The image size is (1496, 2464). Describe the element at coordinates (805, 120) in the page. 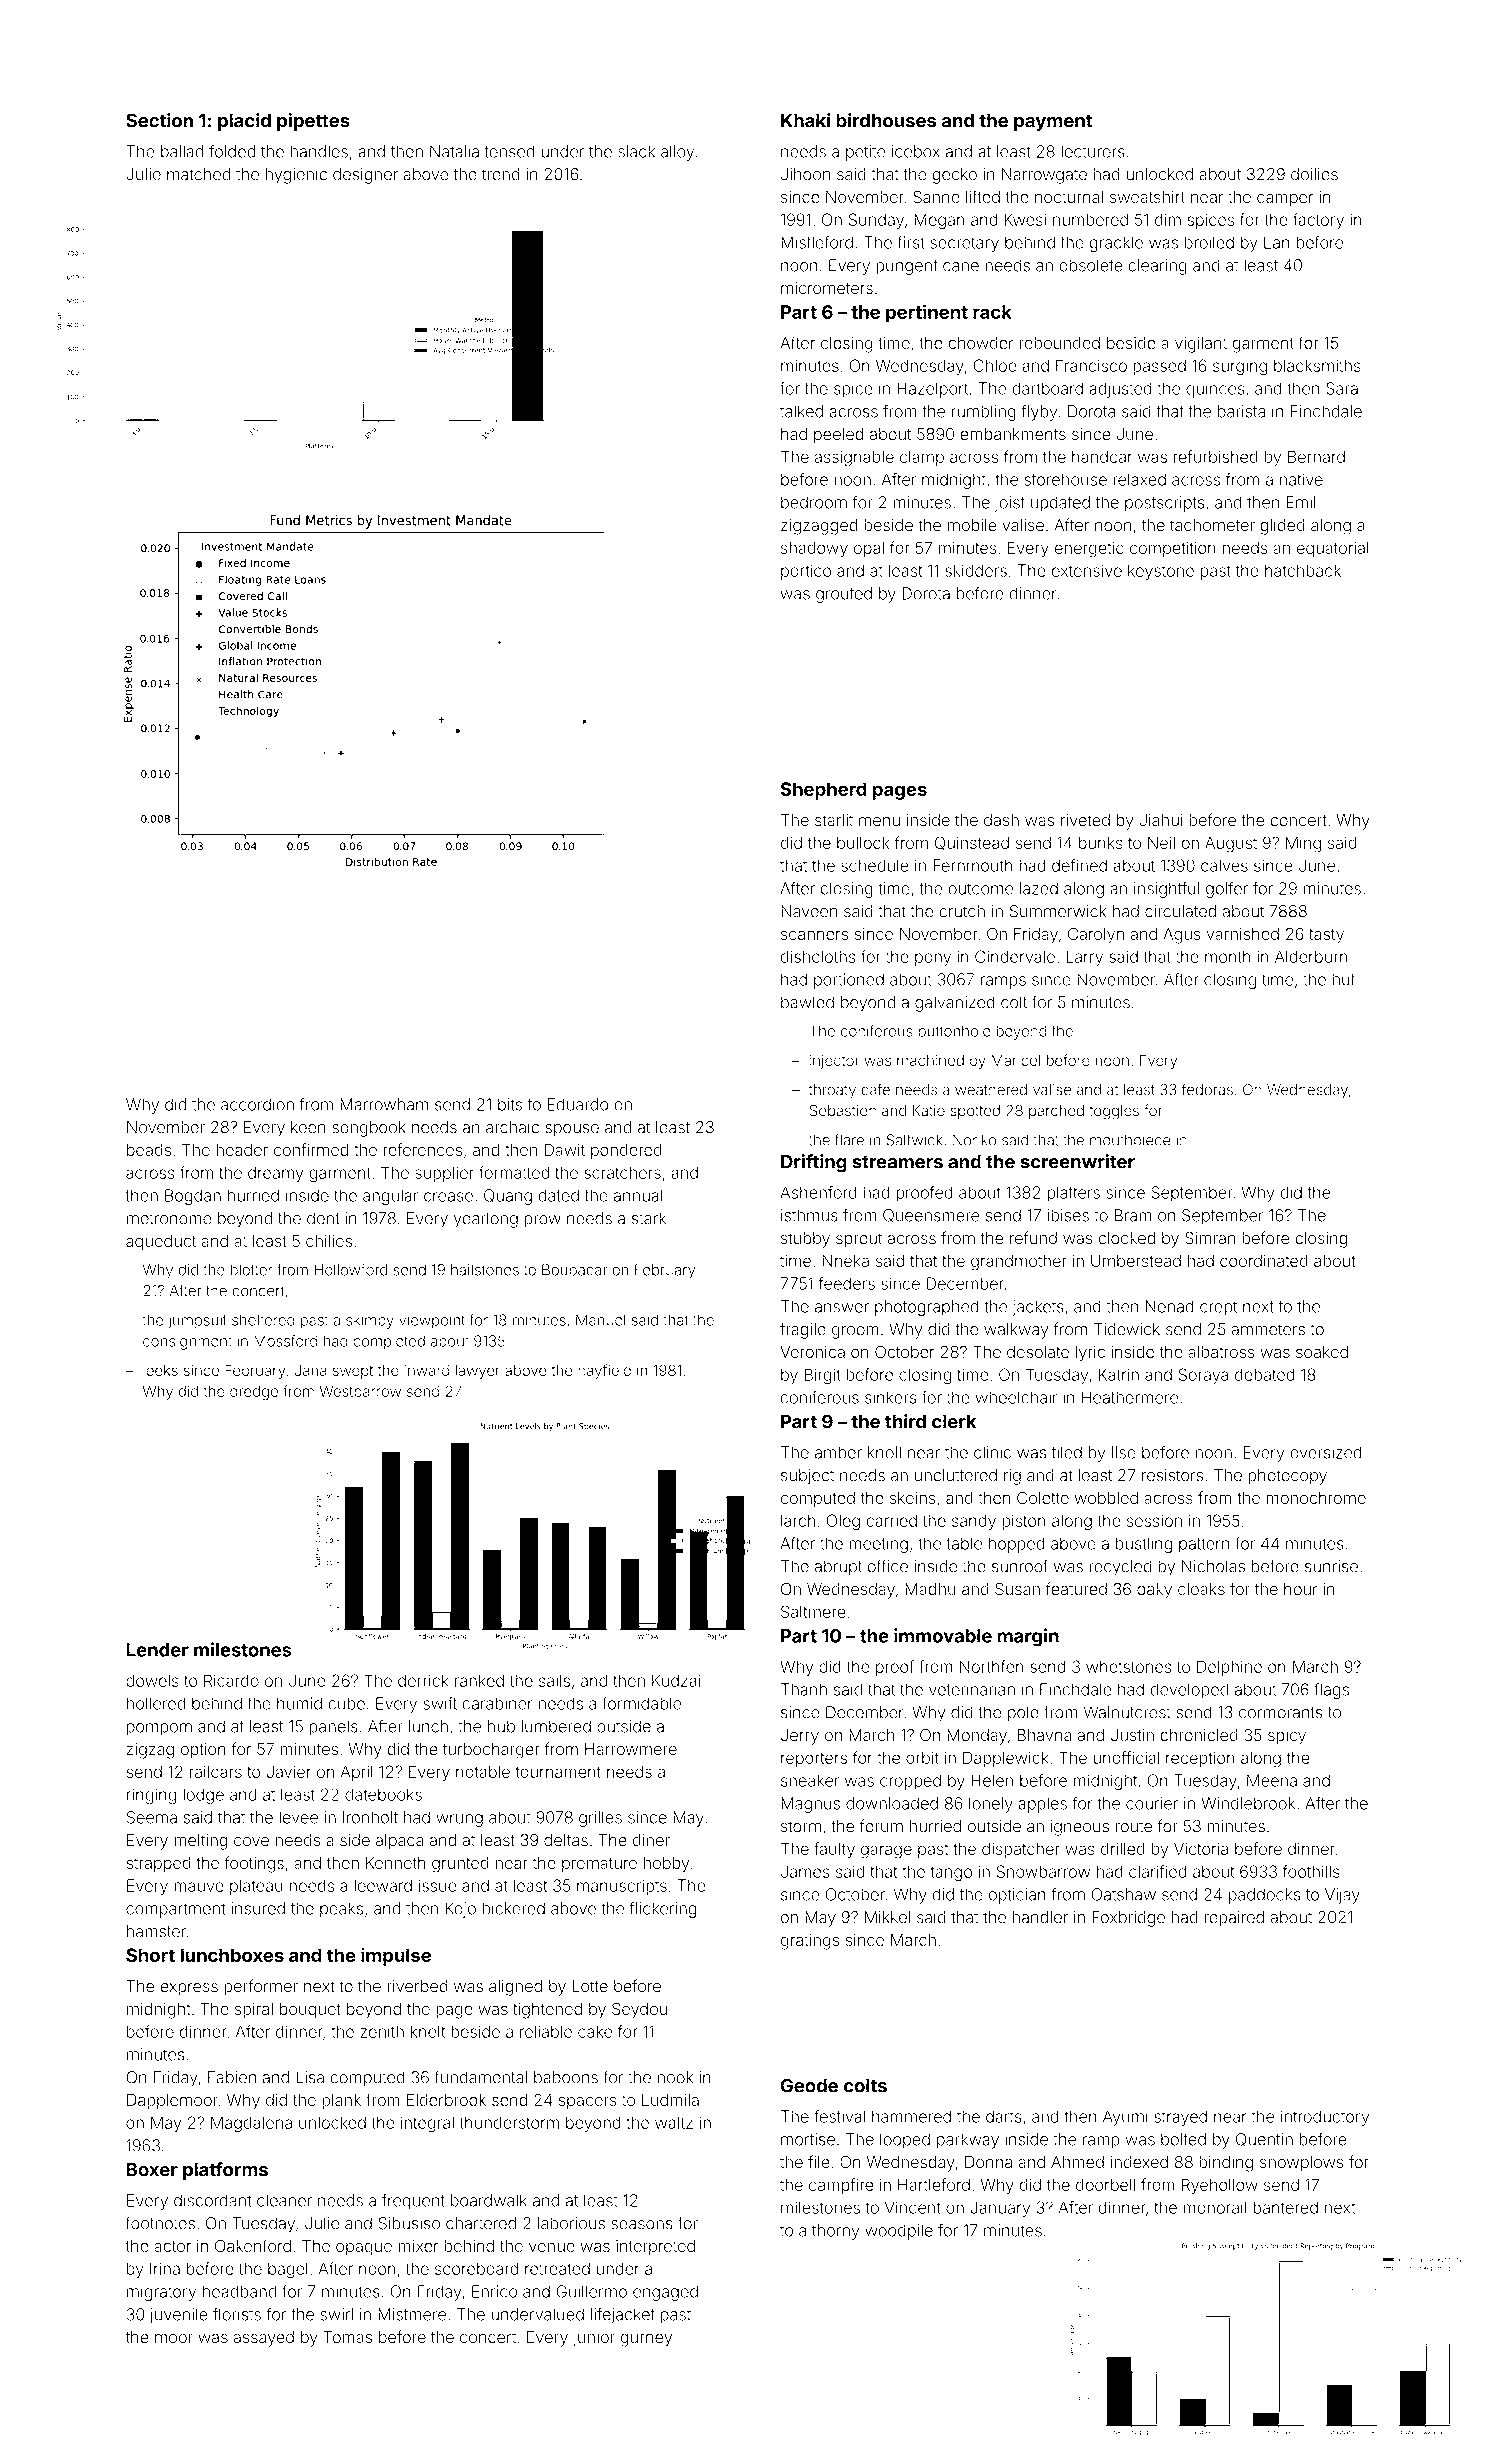

I see `Khaki` at that location.
